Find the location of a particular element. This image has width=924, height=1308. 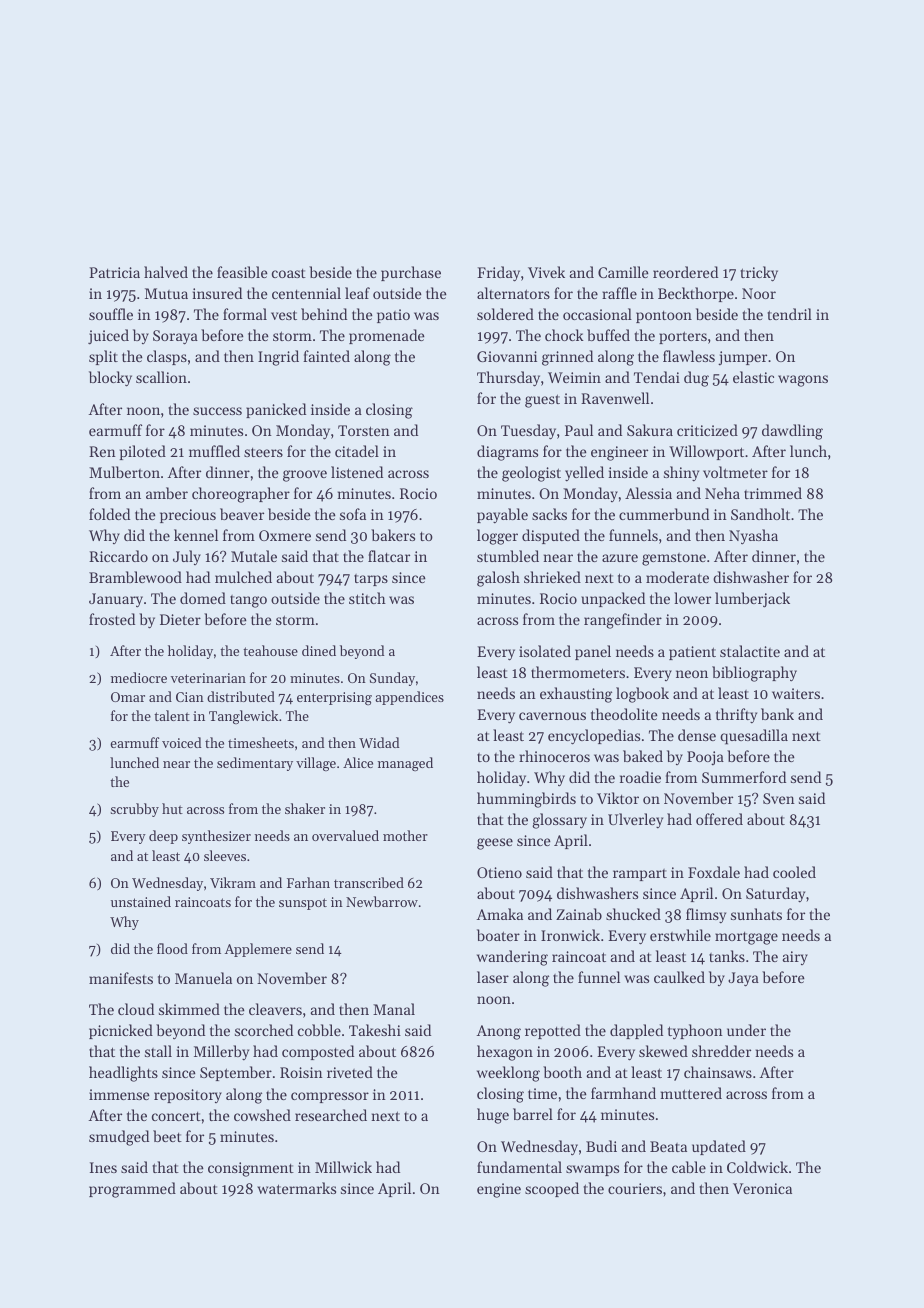

purchase is located at coordinates (411, 273).
